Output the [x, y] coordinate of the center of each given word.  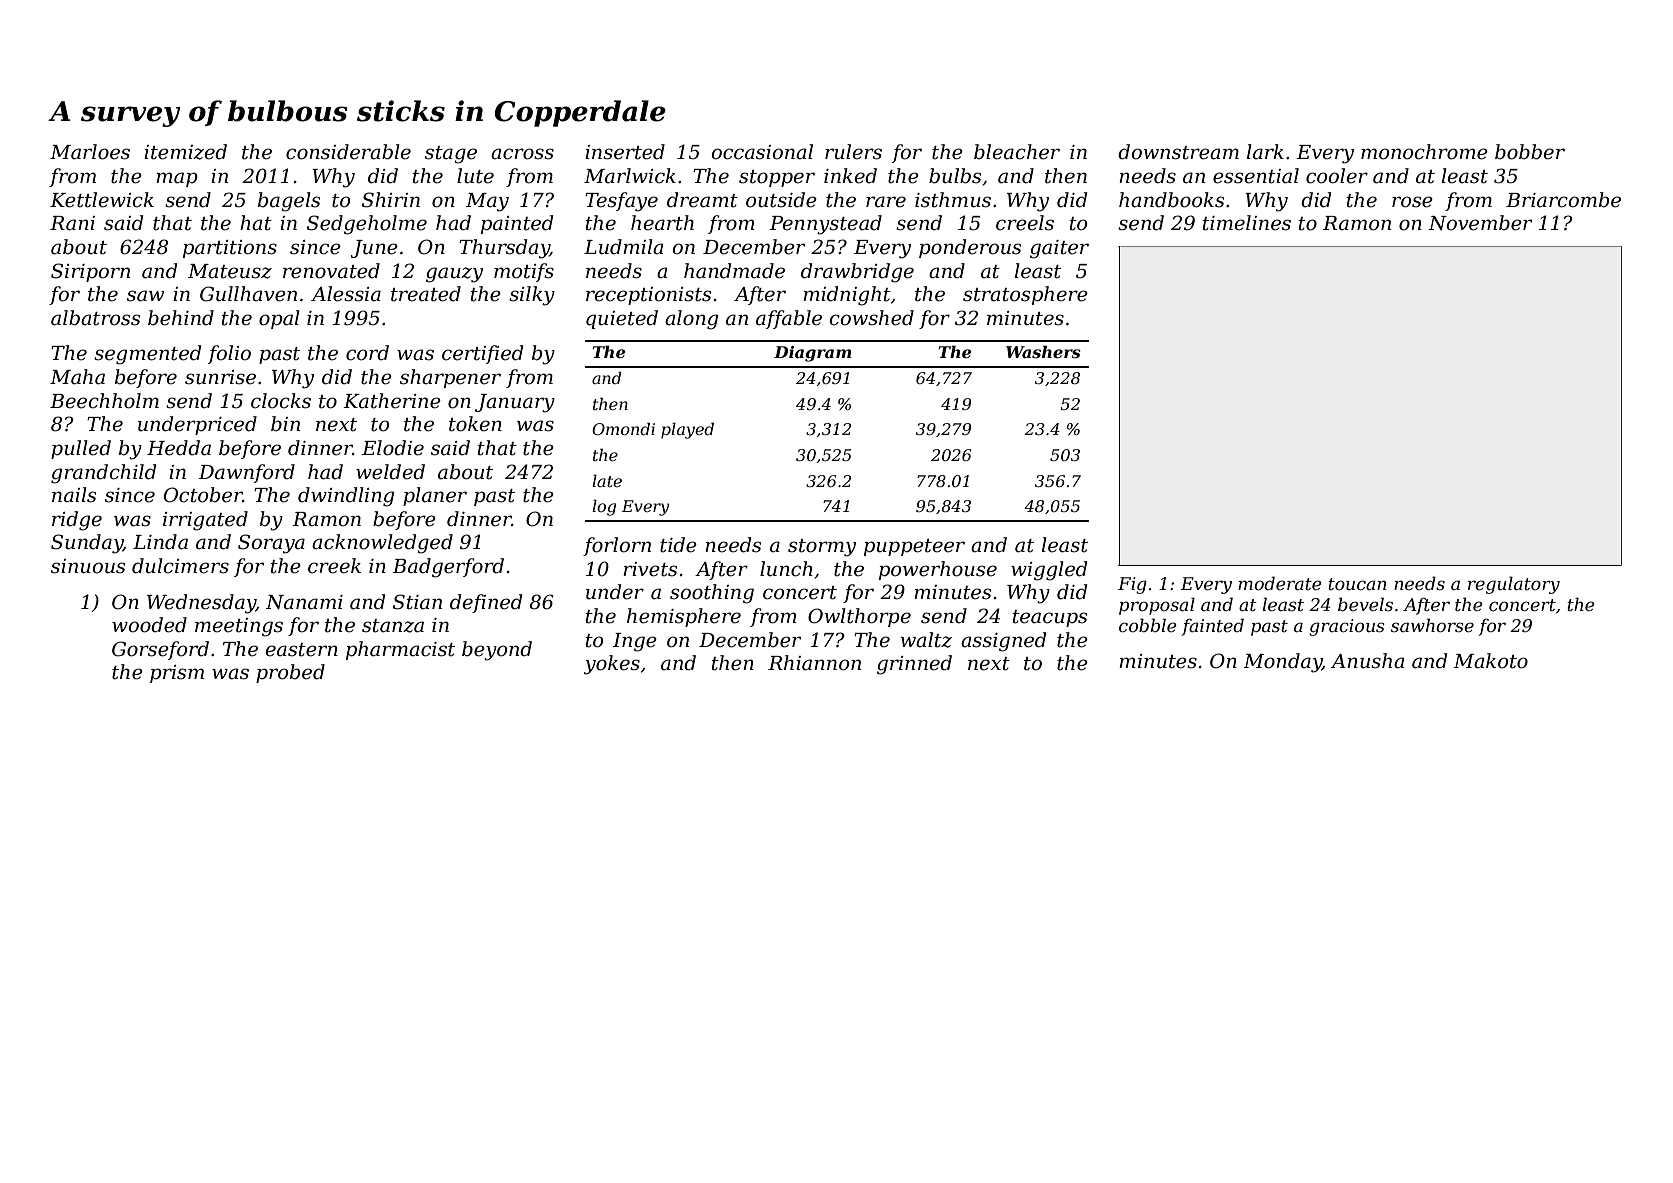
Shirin [391, 200]
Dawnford [246, 473]
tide [678, 545]
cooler [1337, 176]
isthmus [953, 200]
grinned [914, 665]
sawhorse [1432, 625]
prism [177, 674]
